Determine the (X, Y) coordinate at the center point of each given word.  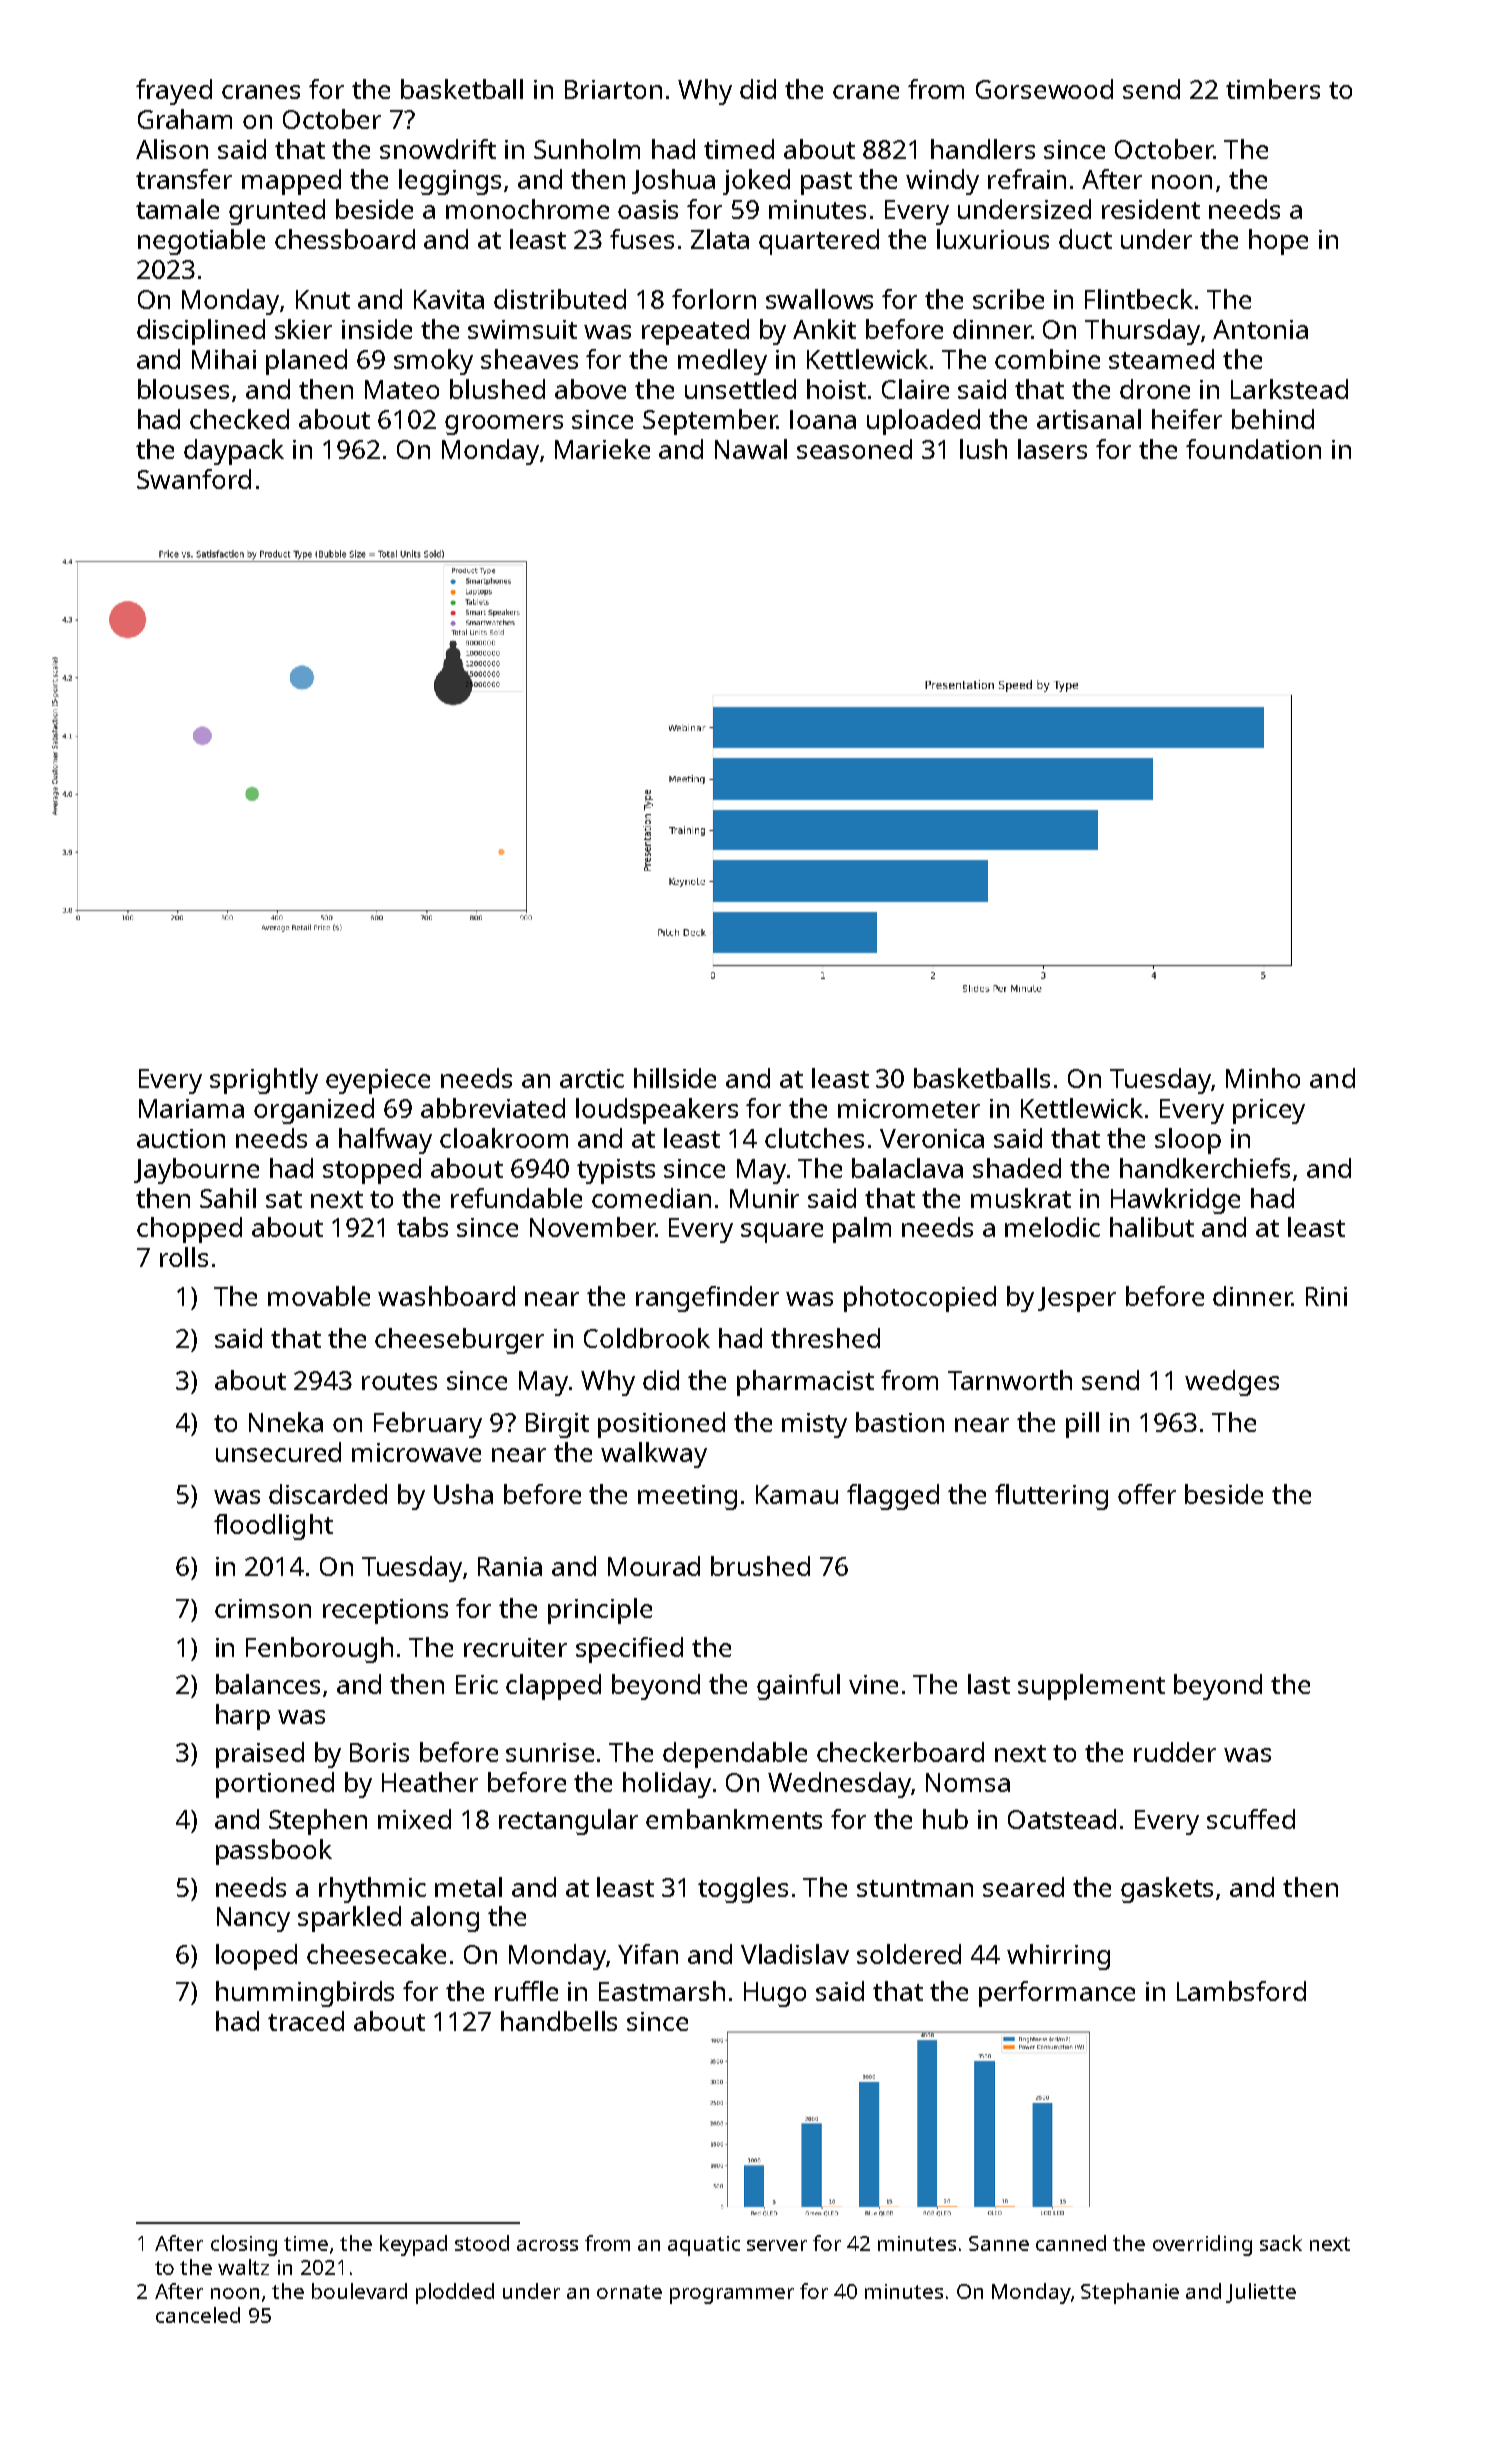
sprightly (264, 1081)
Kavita (449, 299)
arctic (592, 1078)
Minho (1263, 1078)
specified (629, 1650)
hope (1278, 242)
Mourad (654, 1566)
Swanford (194, 479)
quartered (819, 242)
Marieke (602, 449)
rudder (1175, 1752)
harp (243, 1717)
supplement (1091, 1687)
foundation (1253, 449)
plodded (455, 2293)
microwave (416, 1452)
